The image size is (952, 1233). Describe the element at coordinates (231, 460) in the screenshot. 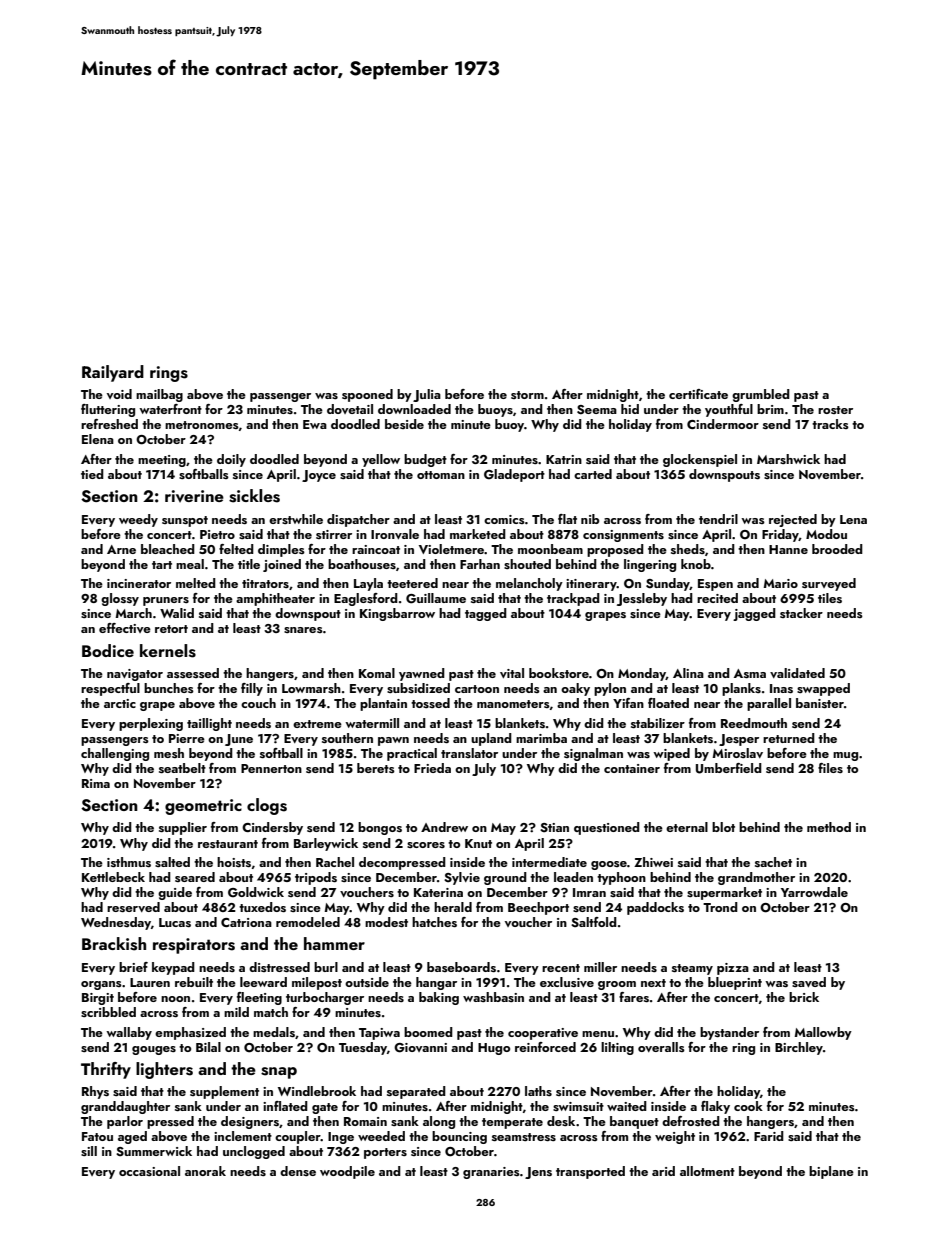

I see `doily` at that location.
